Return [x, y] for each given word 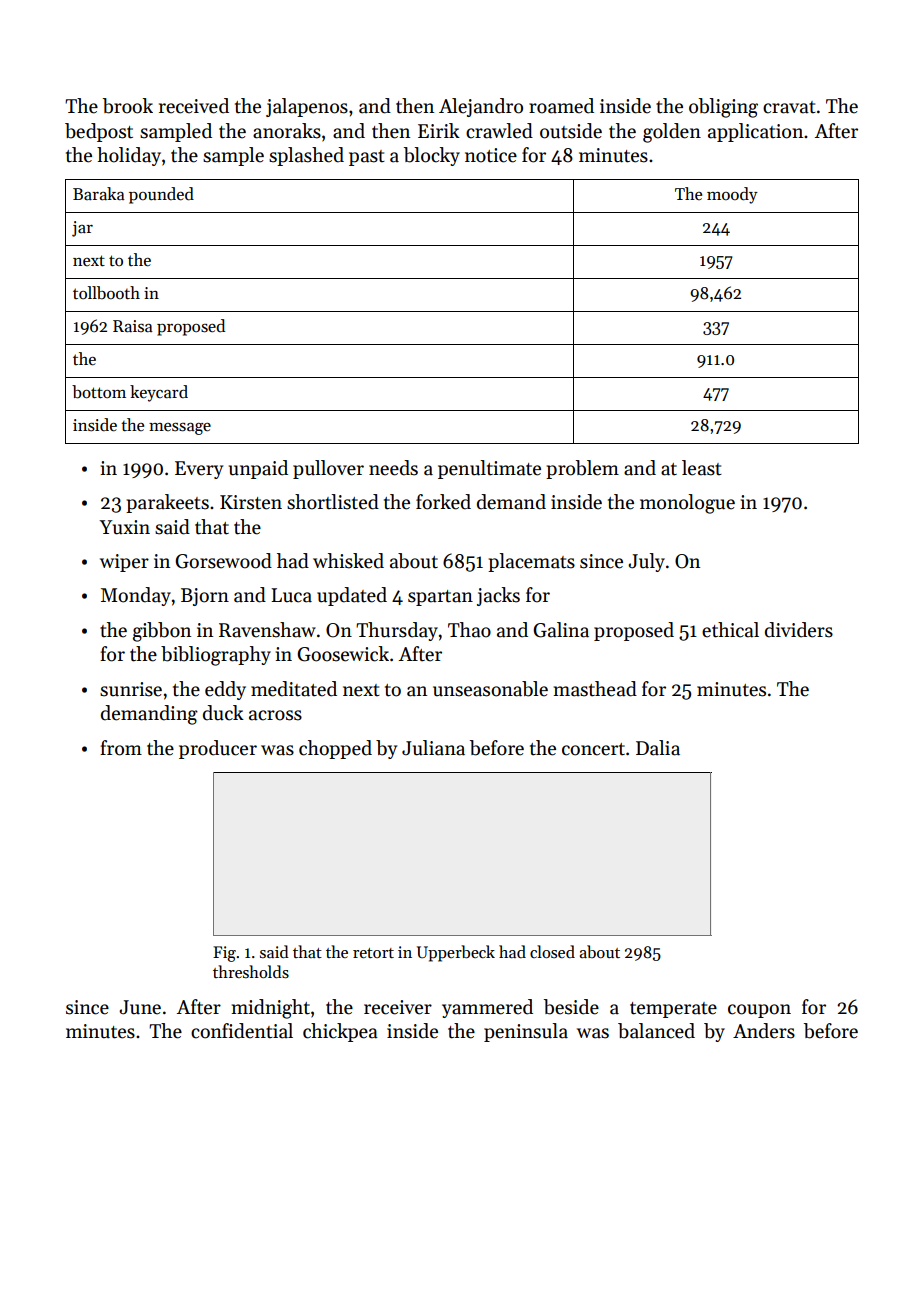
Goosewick [343, 654]
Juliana [433, 748]
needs [393, 468]
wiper [124, 563]
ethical [730, 630]
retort [373, 953]
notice [491, 155]
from [121, 748]
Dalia [658, 748]
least [702, 468]
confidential [242, 1031]
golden [672, 133]
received [194, 106]
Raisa [133, 326]
